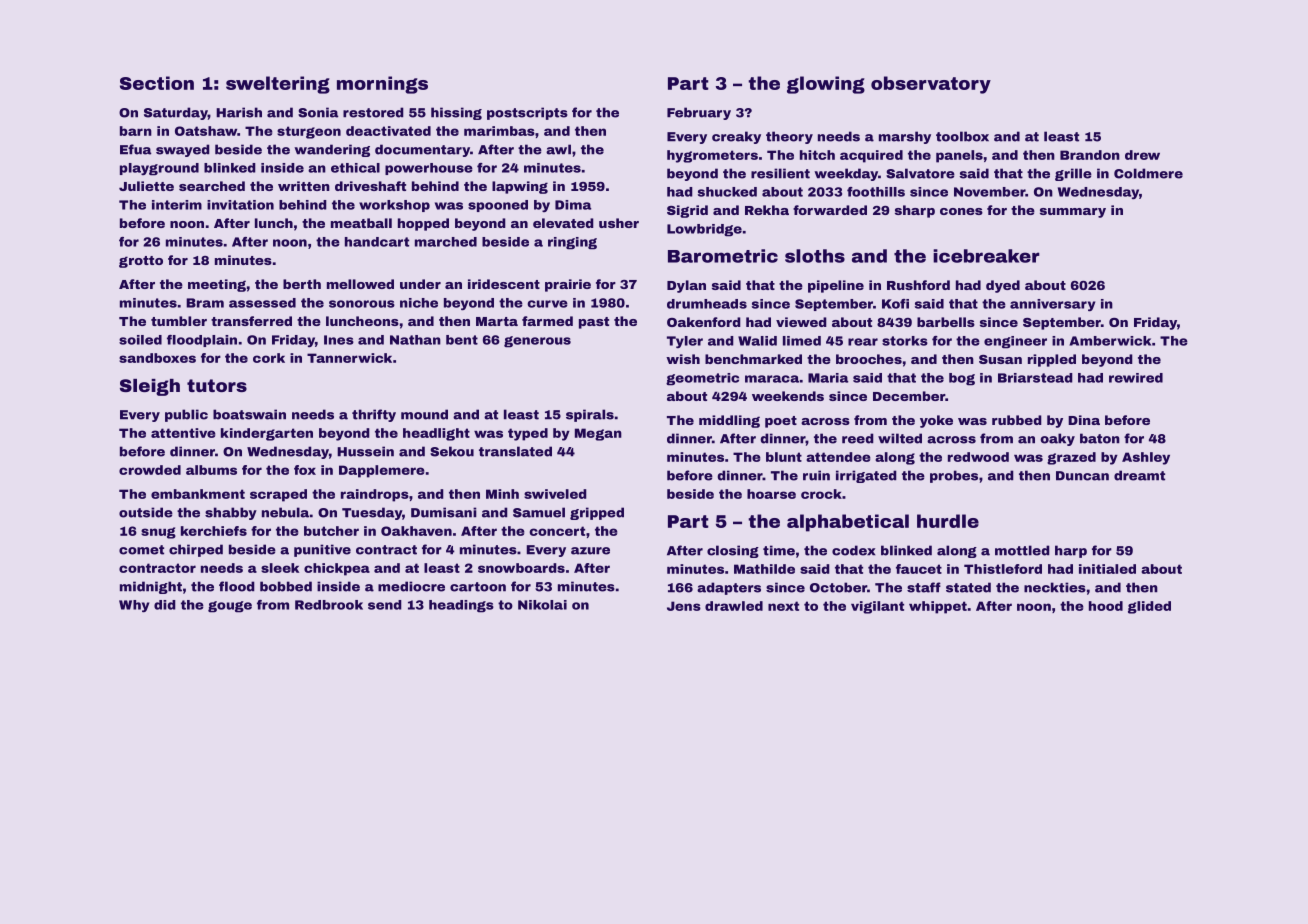 The image size is (1308, 924). I want to click on ringing, so click(572, 243).
